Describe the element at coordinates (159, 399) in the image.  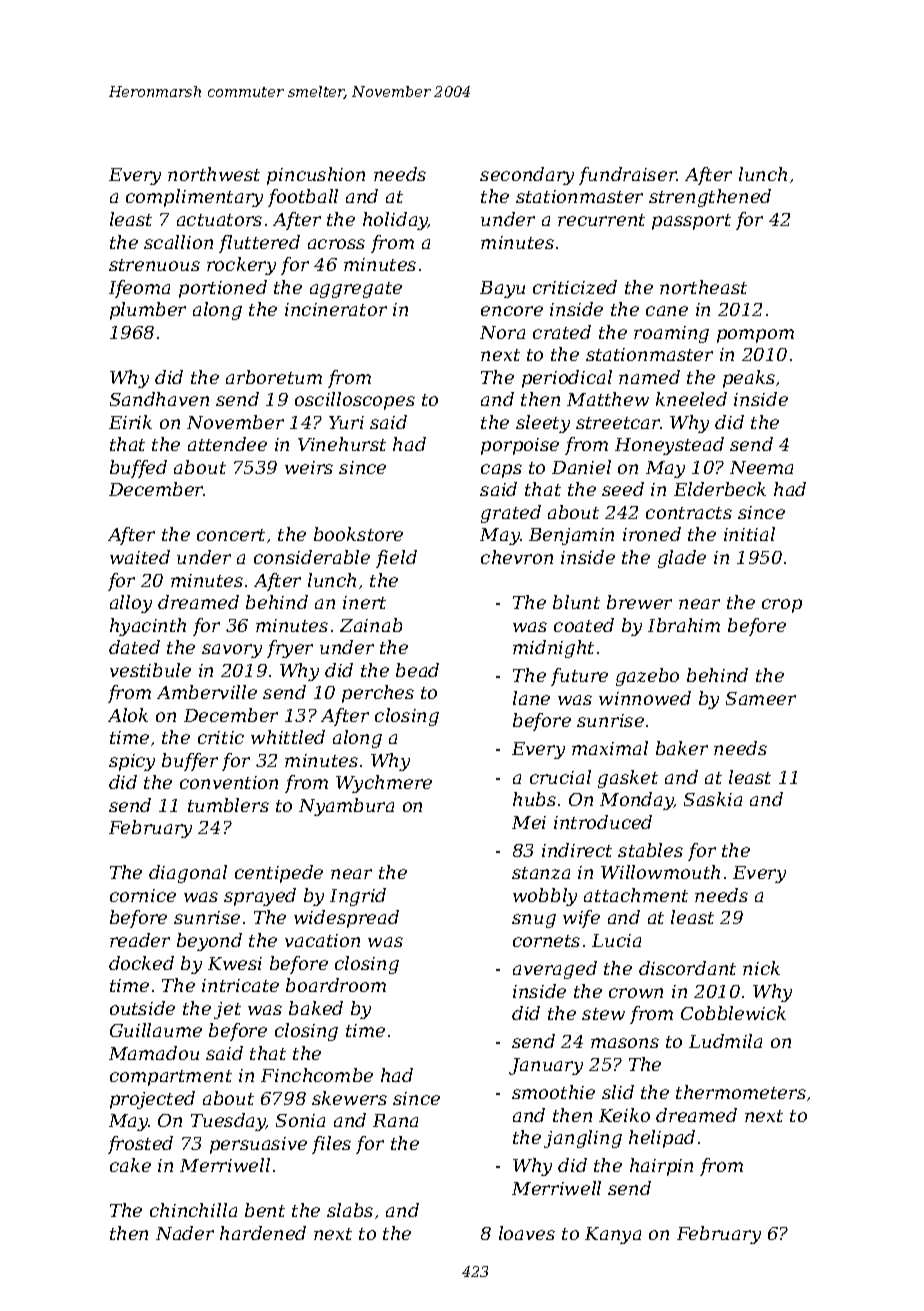
I see `Sandhaven` at that location.
